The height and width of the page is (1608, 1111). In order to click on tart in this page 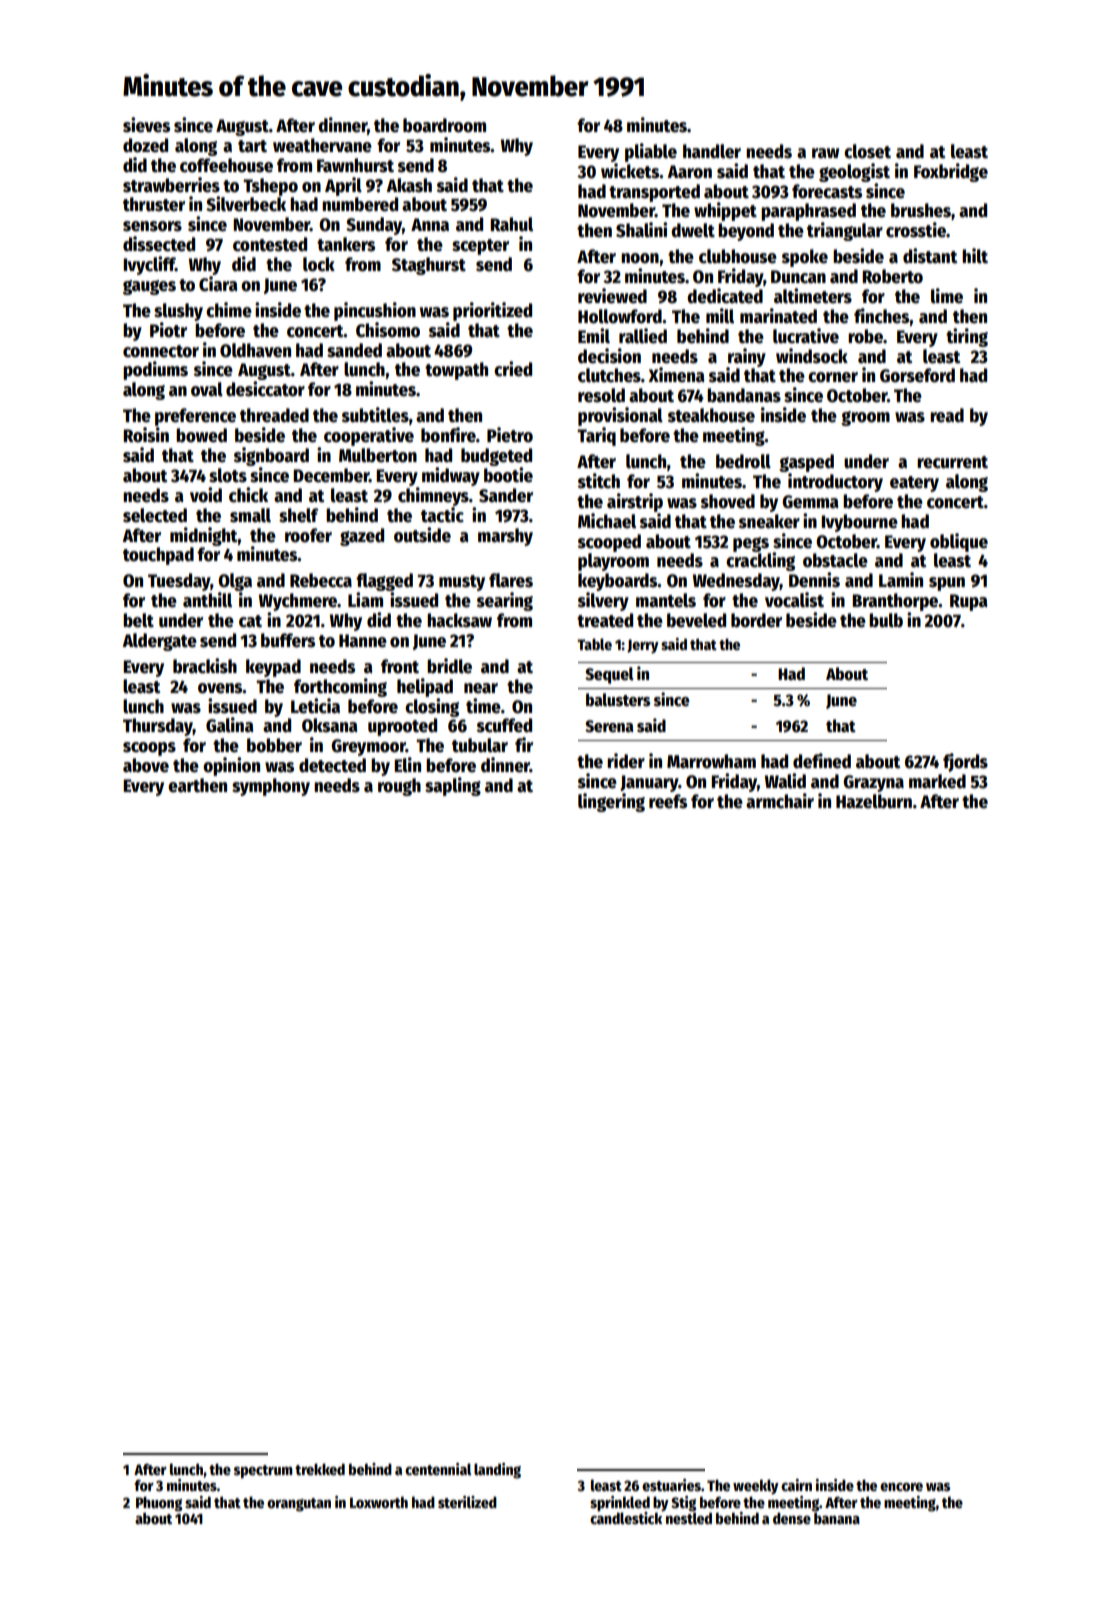, I will do `click(252, 146)`.
